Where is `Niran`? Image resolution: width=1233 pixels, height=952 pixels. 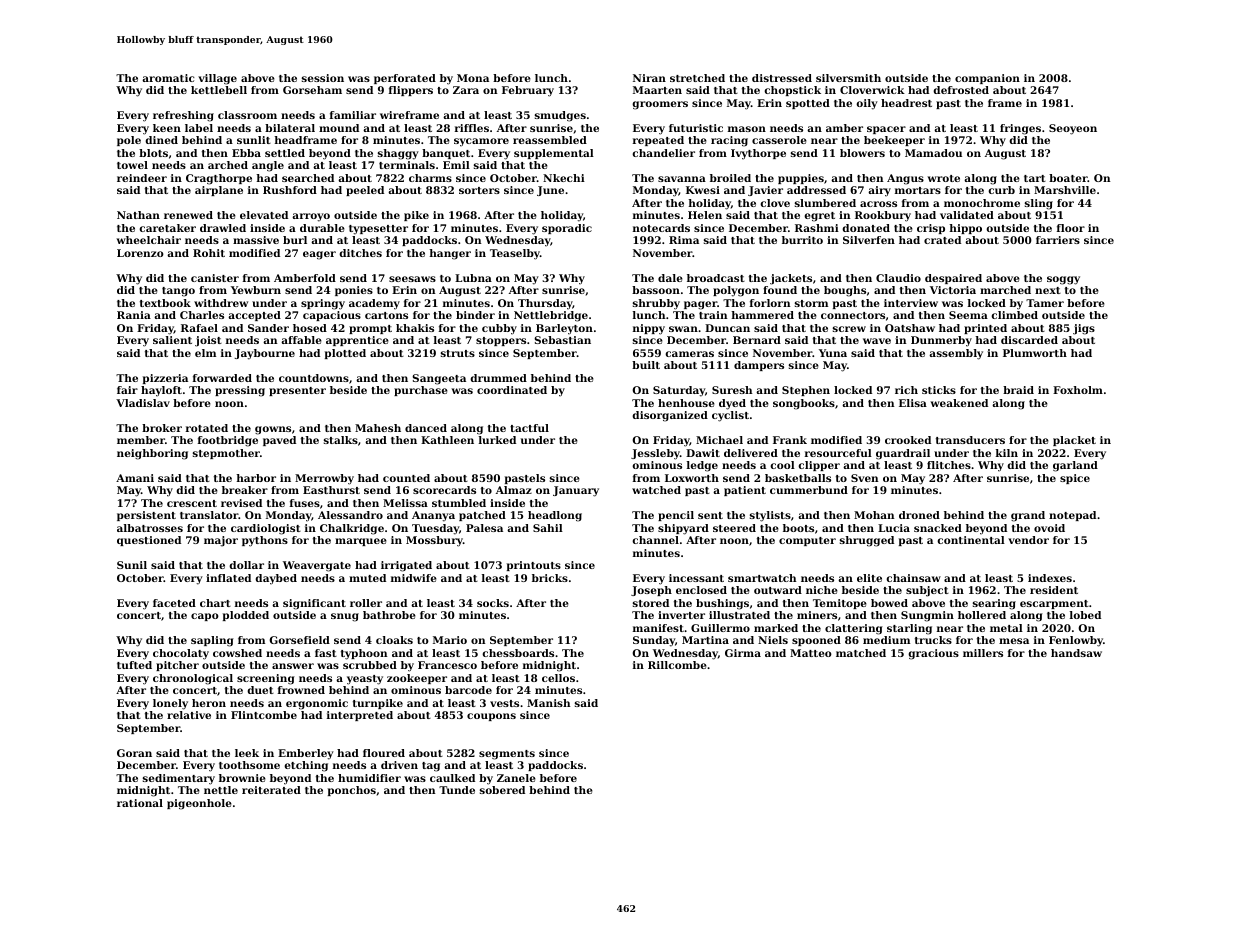
Niran is located at coordinates (649, 78).
